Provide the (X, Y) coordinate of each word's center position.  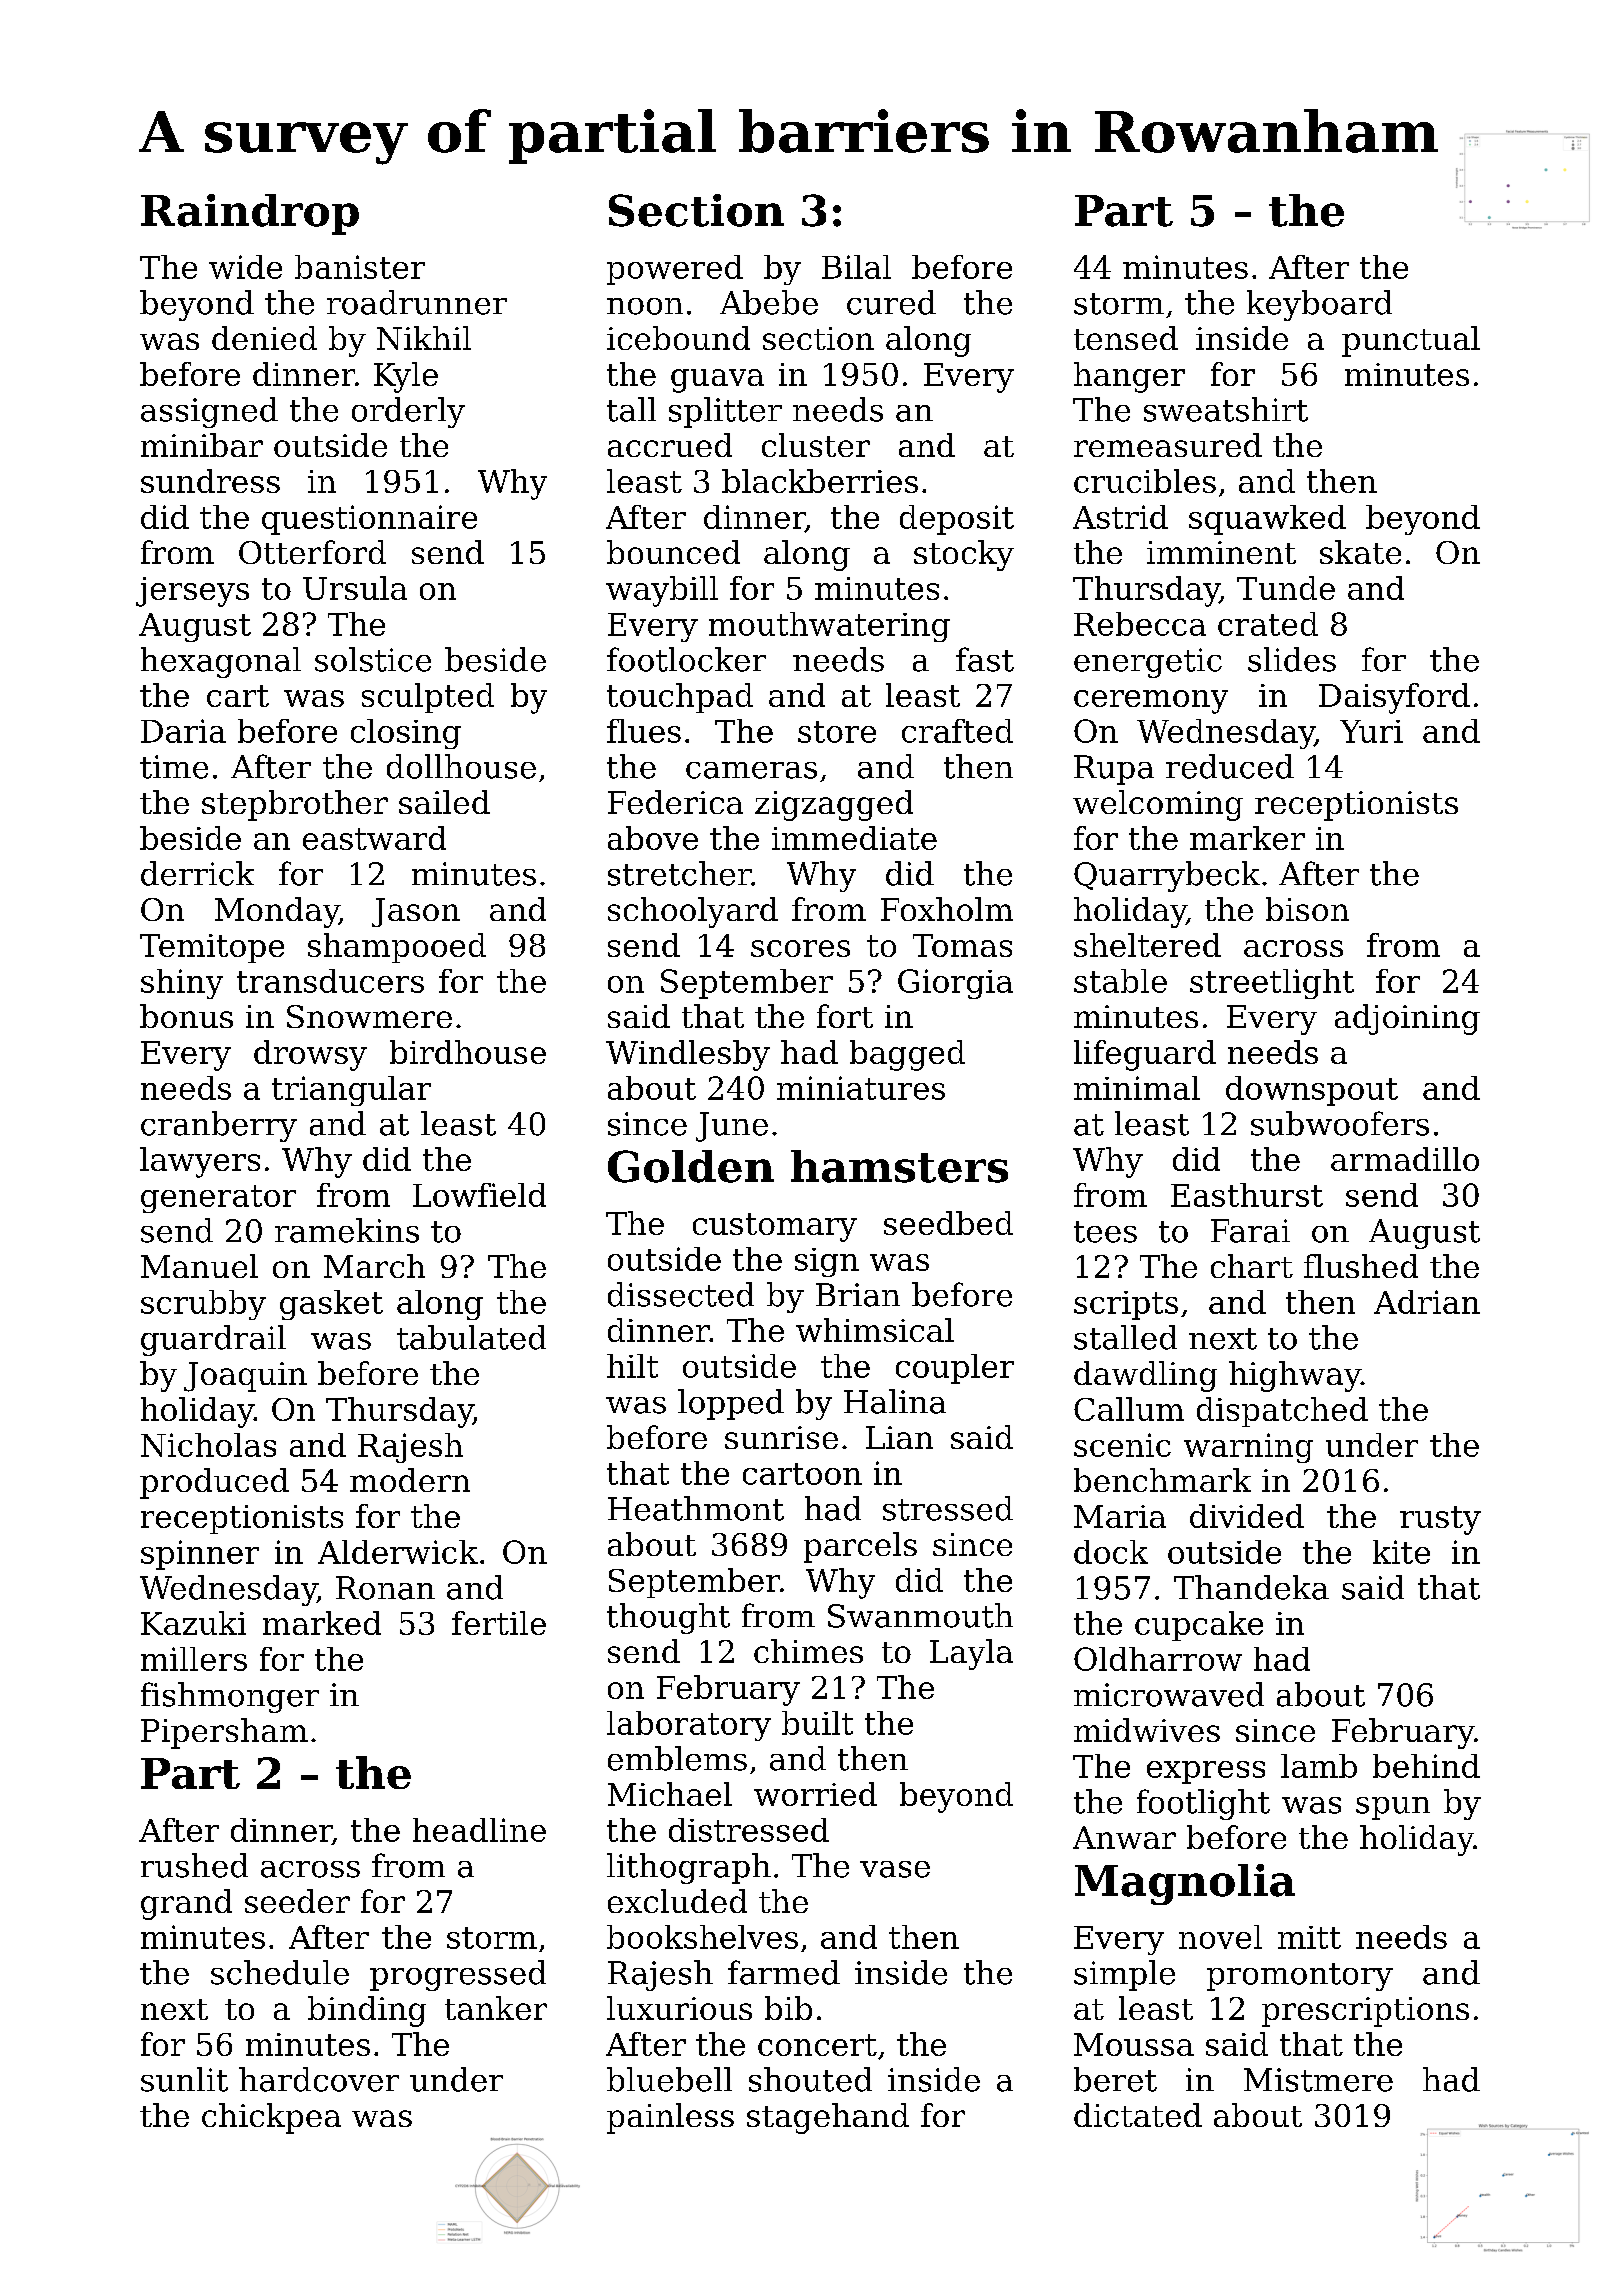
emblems (677, 1758)
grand (186, 1904)
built (817, 1723)
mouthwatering (829, 627)
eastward (374, 838)
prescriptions (1365, 2012)
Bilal (856, 267)
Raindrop (250, 214)
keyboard (1319, 305)
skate (1360, 552)
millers (194, 1659)
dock (1111, 1552)
